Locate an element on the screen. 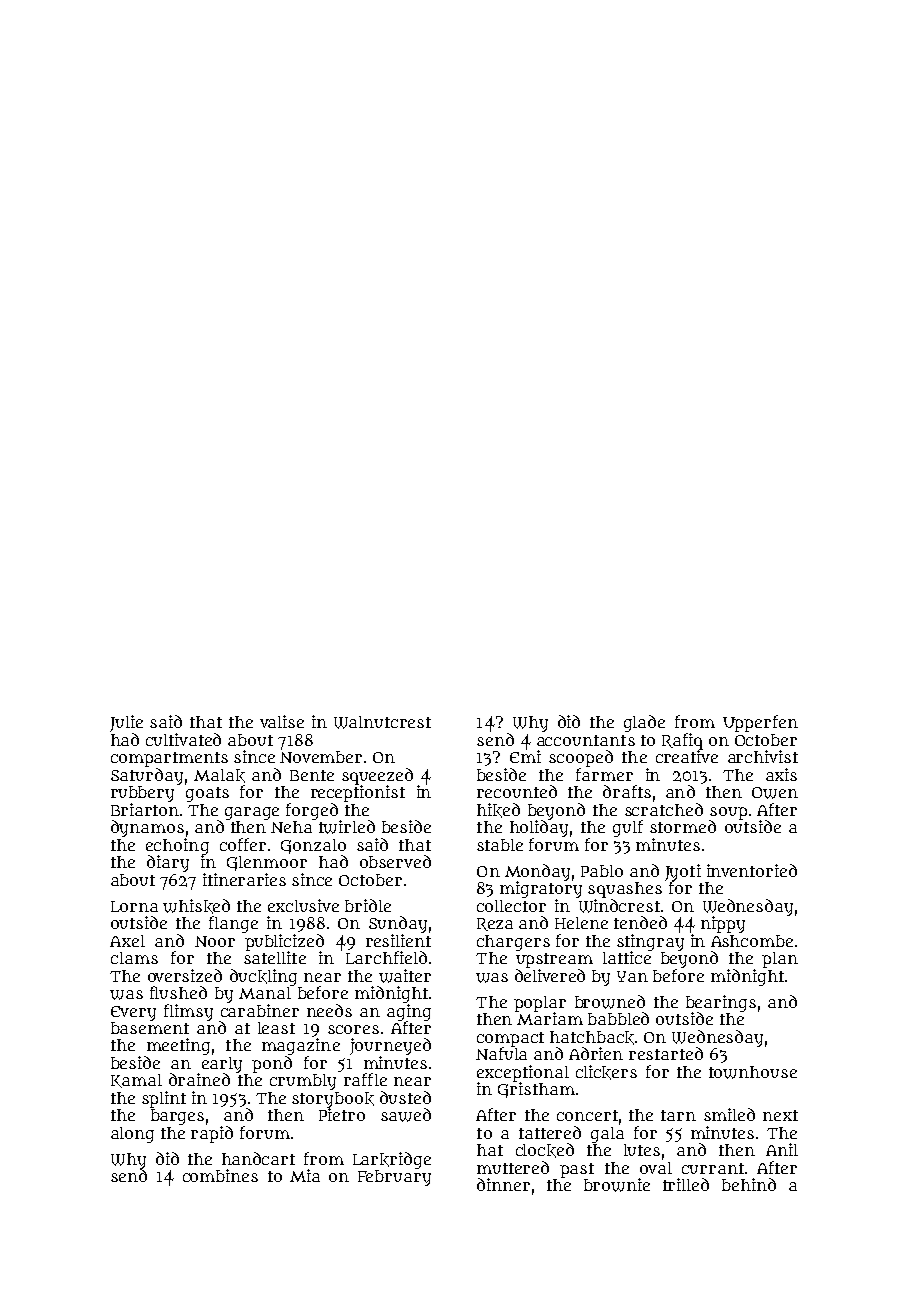 The image size is (908, 1316). inventoried is located at coordinates (752, 870).
